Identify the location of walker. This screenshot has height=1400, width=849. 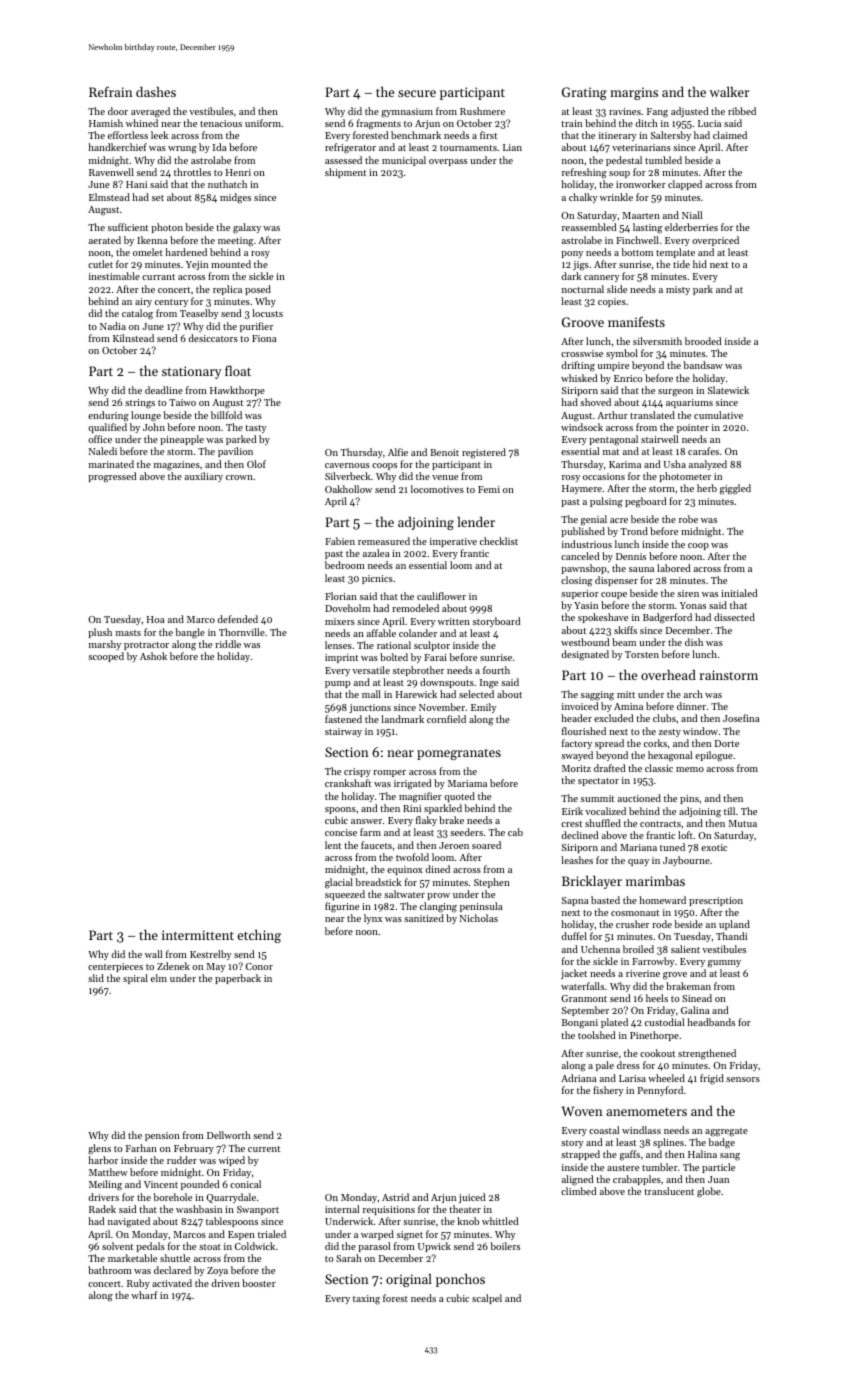
(729, 92).
